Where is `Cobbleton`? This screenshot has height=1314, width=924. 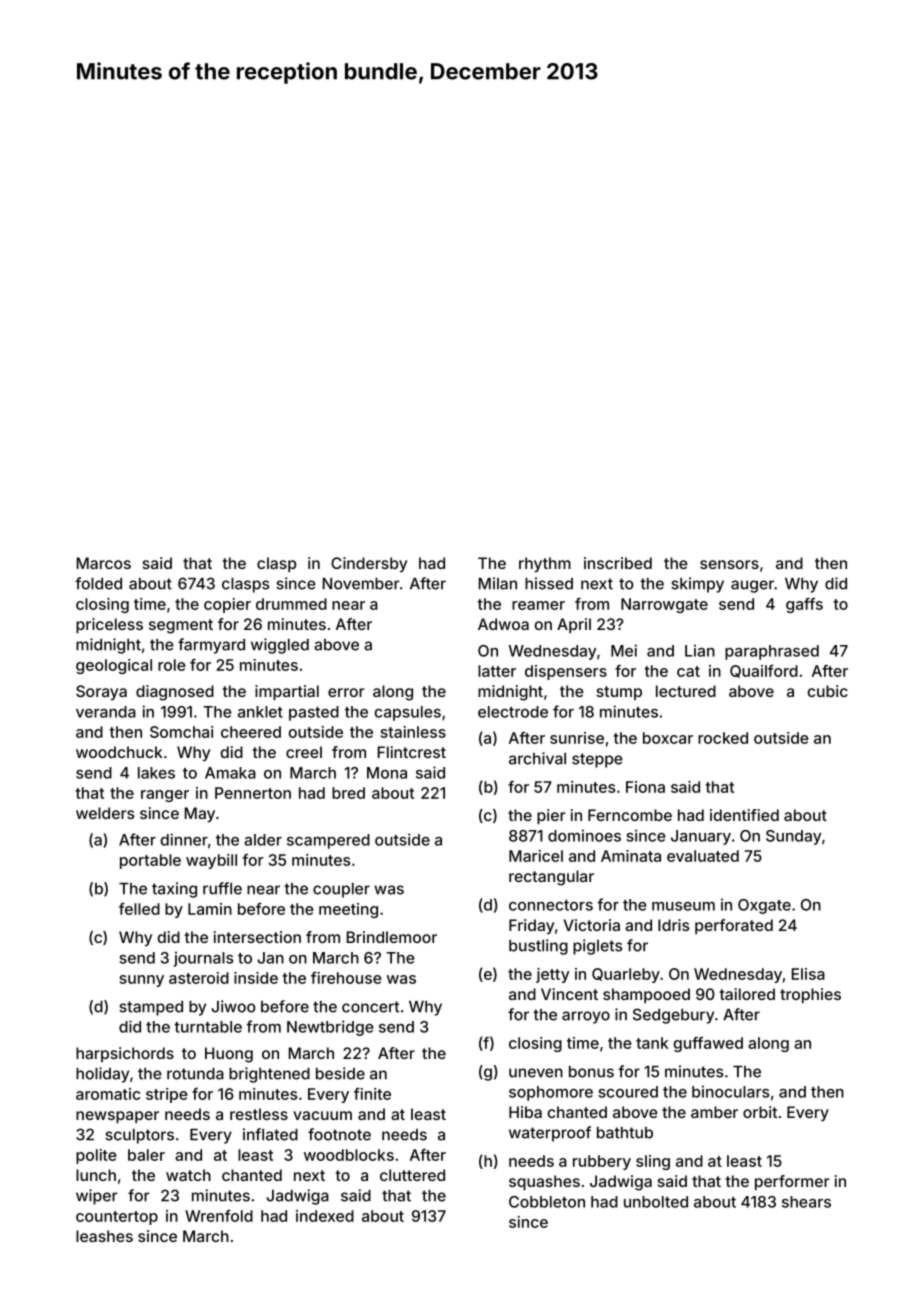
Cobbleton is located at coordinates (547, 1202).
